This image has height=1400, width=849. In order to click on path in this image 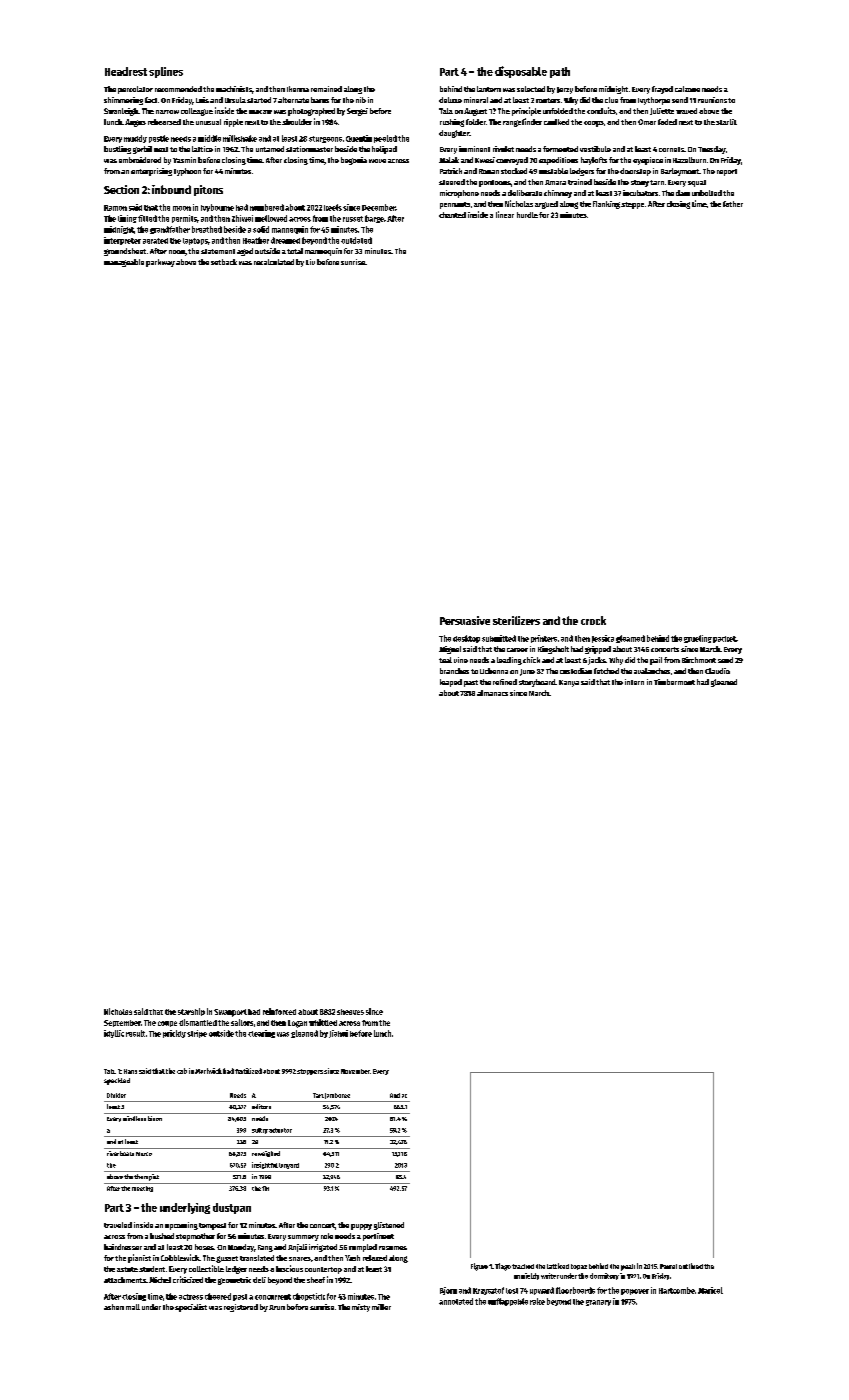, I will do `click(560, 72)`.
